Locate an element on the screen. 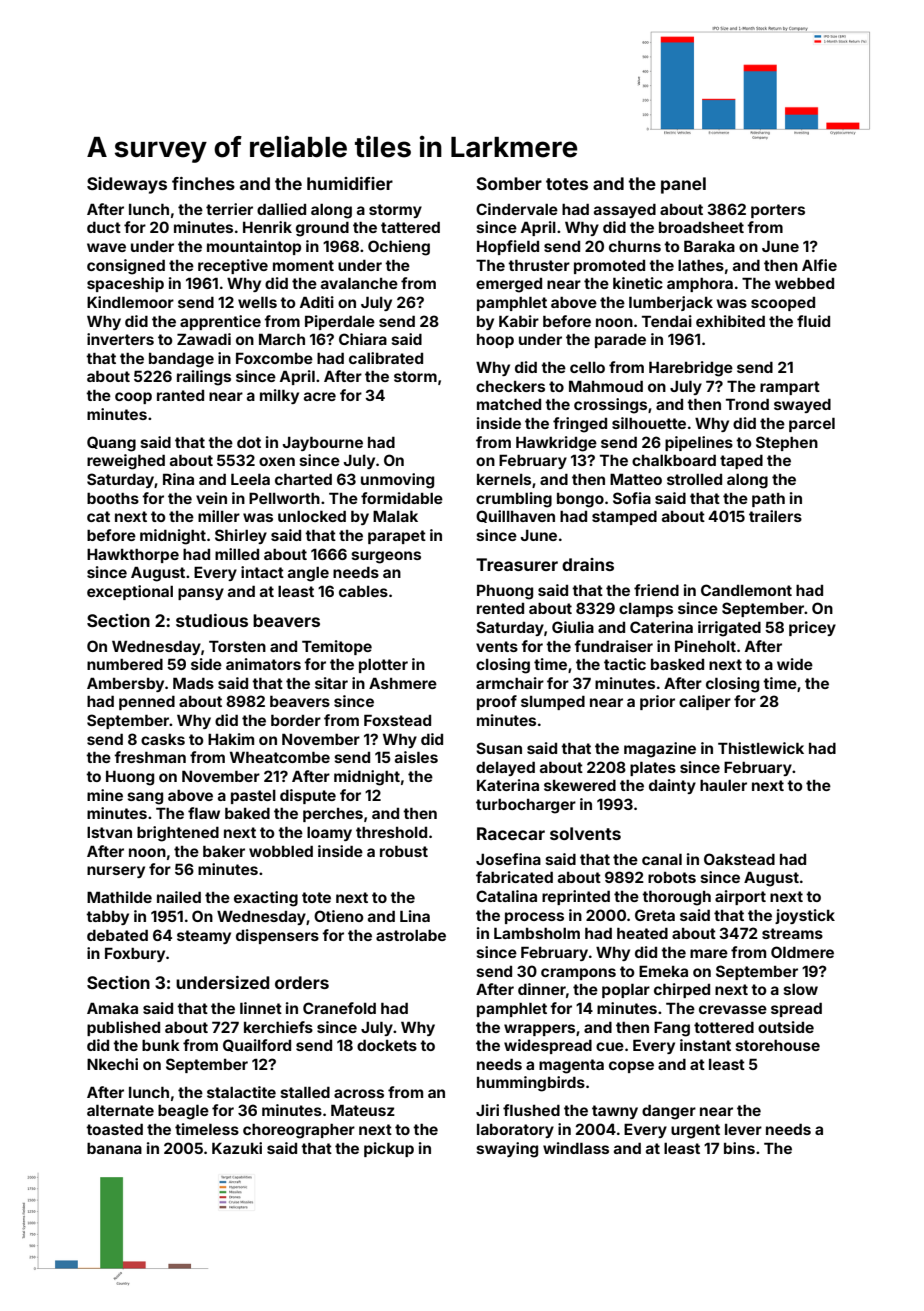  Kazuki is located at coordinates (237, 1148).
